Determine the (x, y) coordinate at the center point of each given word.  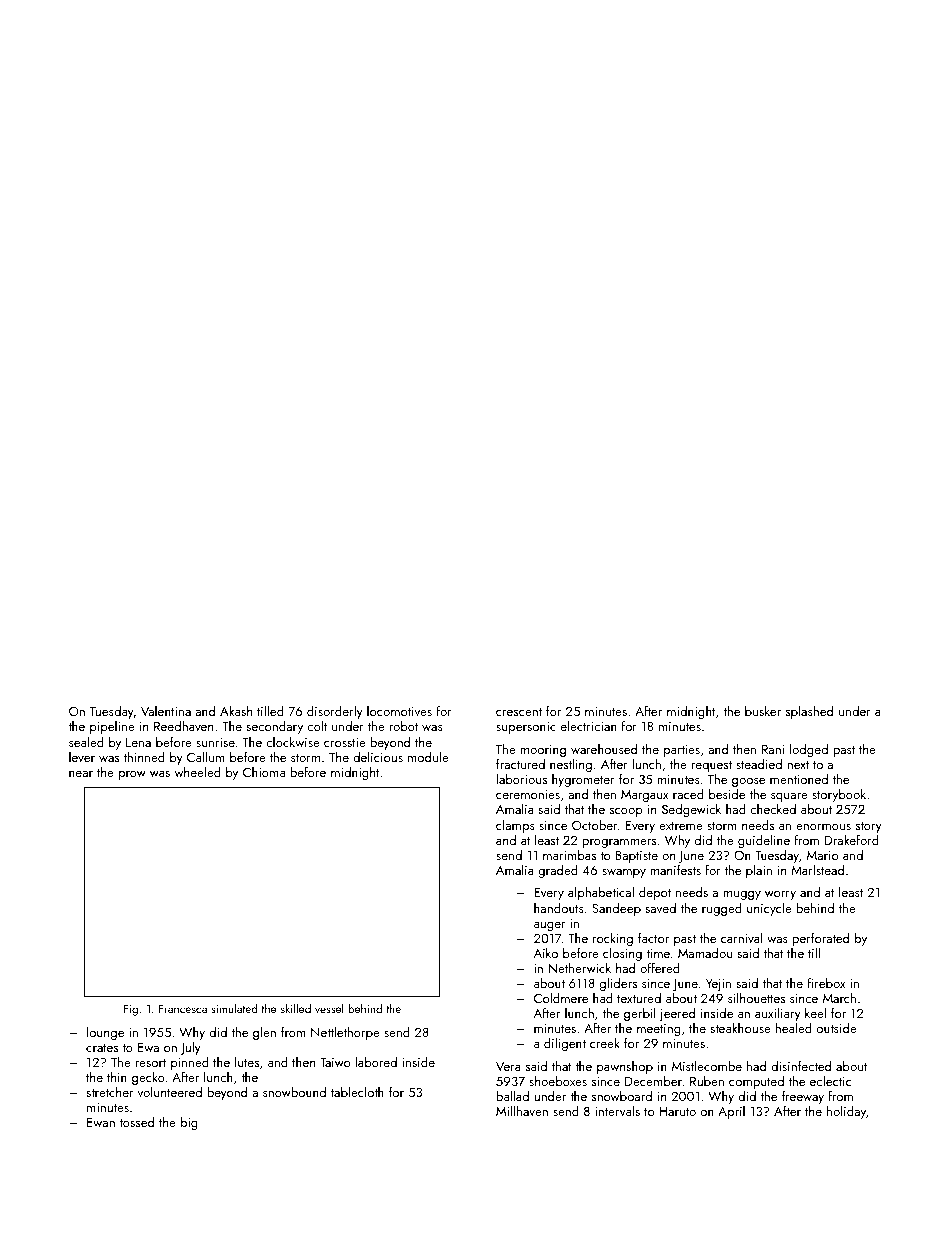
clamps (515, 826)
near (81, 774)
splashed (809, 712)
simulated (234, 1008)
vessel (329, 1008)
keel (815, 1012)
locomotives (399, 711)
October (594, 825)
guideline (764, 841)
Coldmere (561, 997)
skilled (296, 1008)
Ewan (101, 1122)
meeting (659, 1030)
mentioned (799, 778)
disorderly (335, 713)
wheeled (198, 771)
